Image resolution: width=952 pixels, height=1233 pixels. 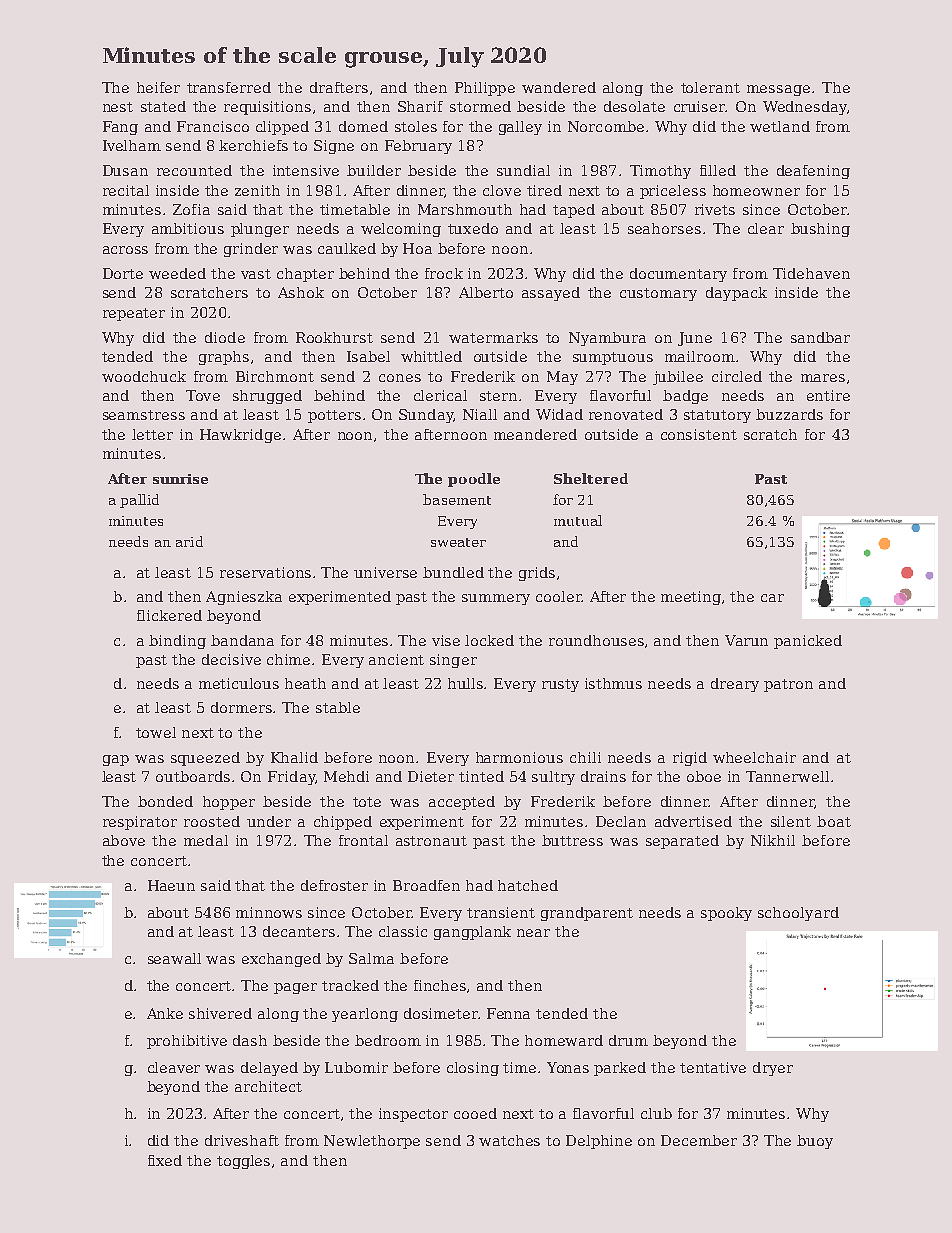 I want to click on meeting, so click(x=691, y=598).
